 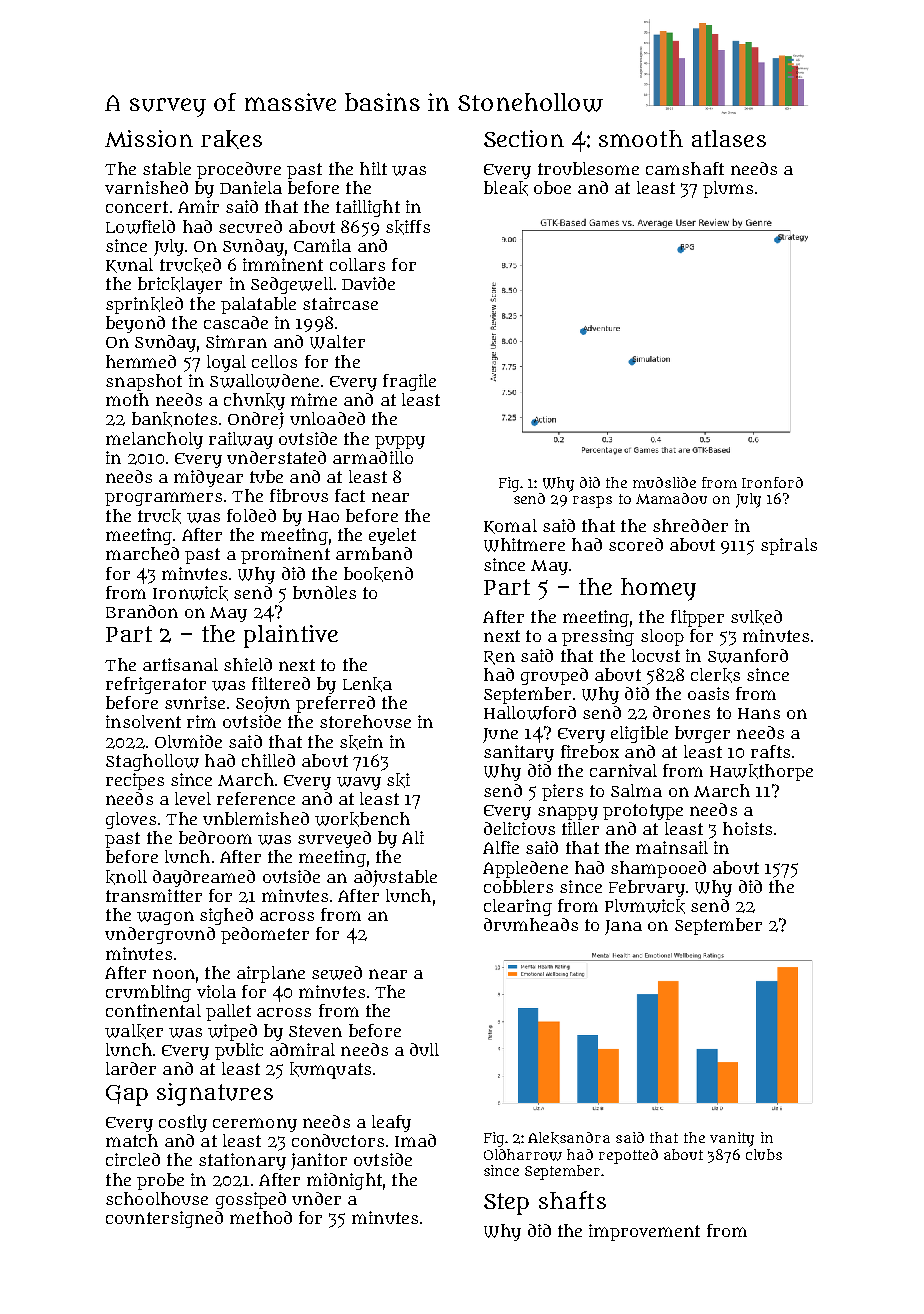 What do you see at coordinates (628, 1156) in the screenshot?
I see `repotted` at bounding box center [628, 1156].
